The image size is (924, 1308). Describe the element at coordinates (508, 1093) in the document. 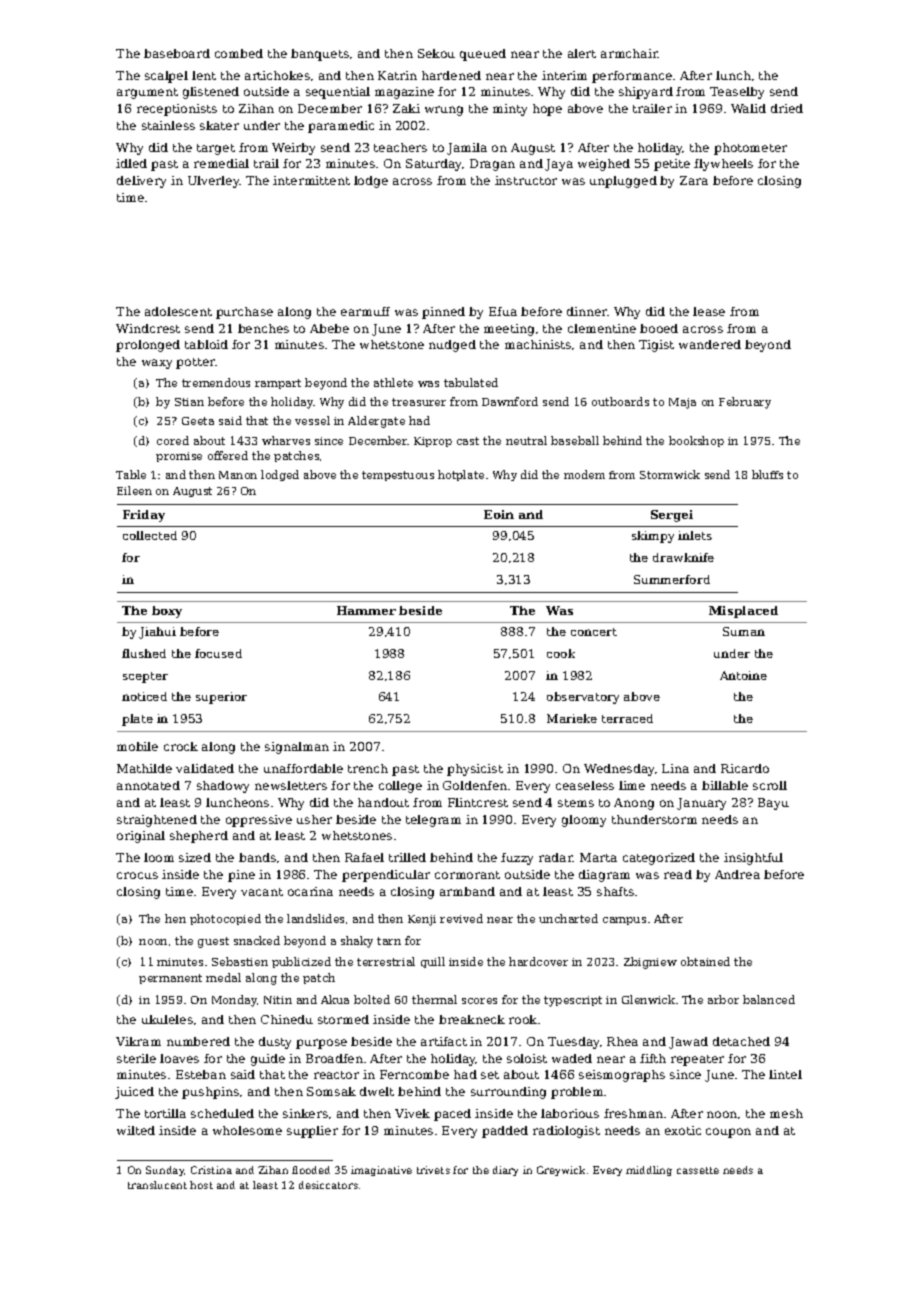

I see `surrounding` at that location.
